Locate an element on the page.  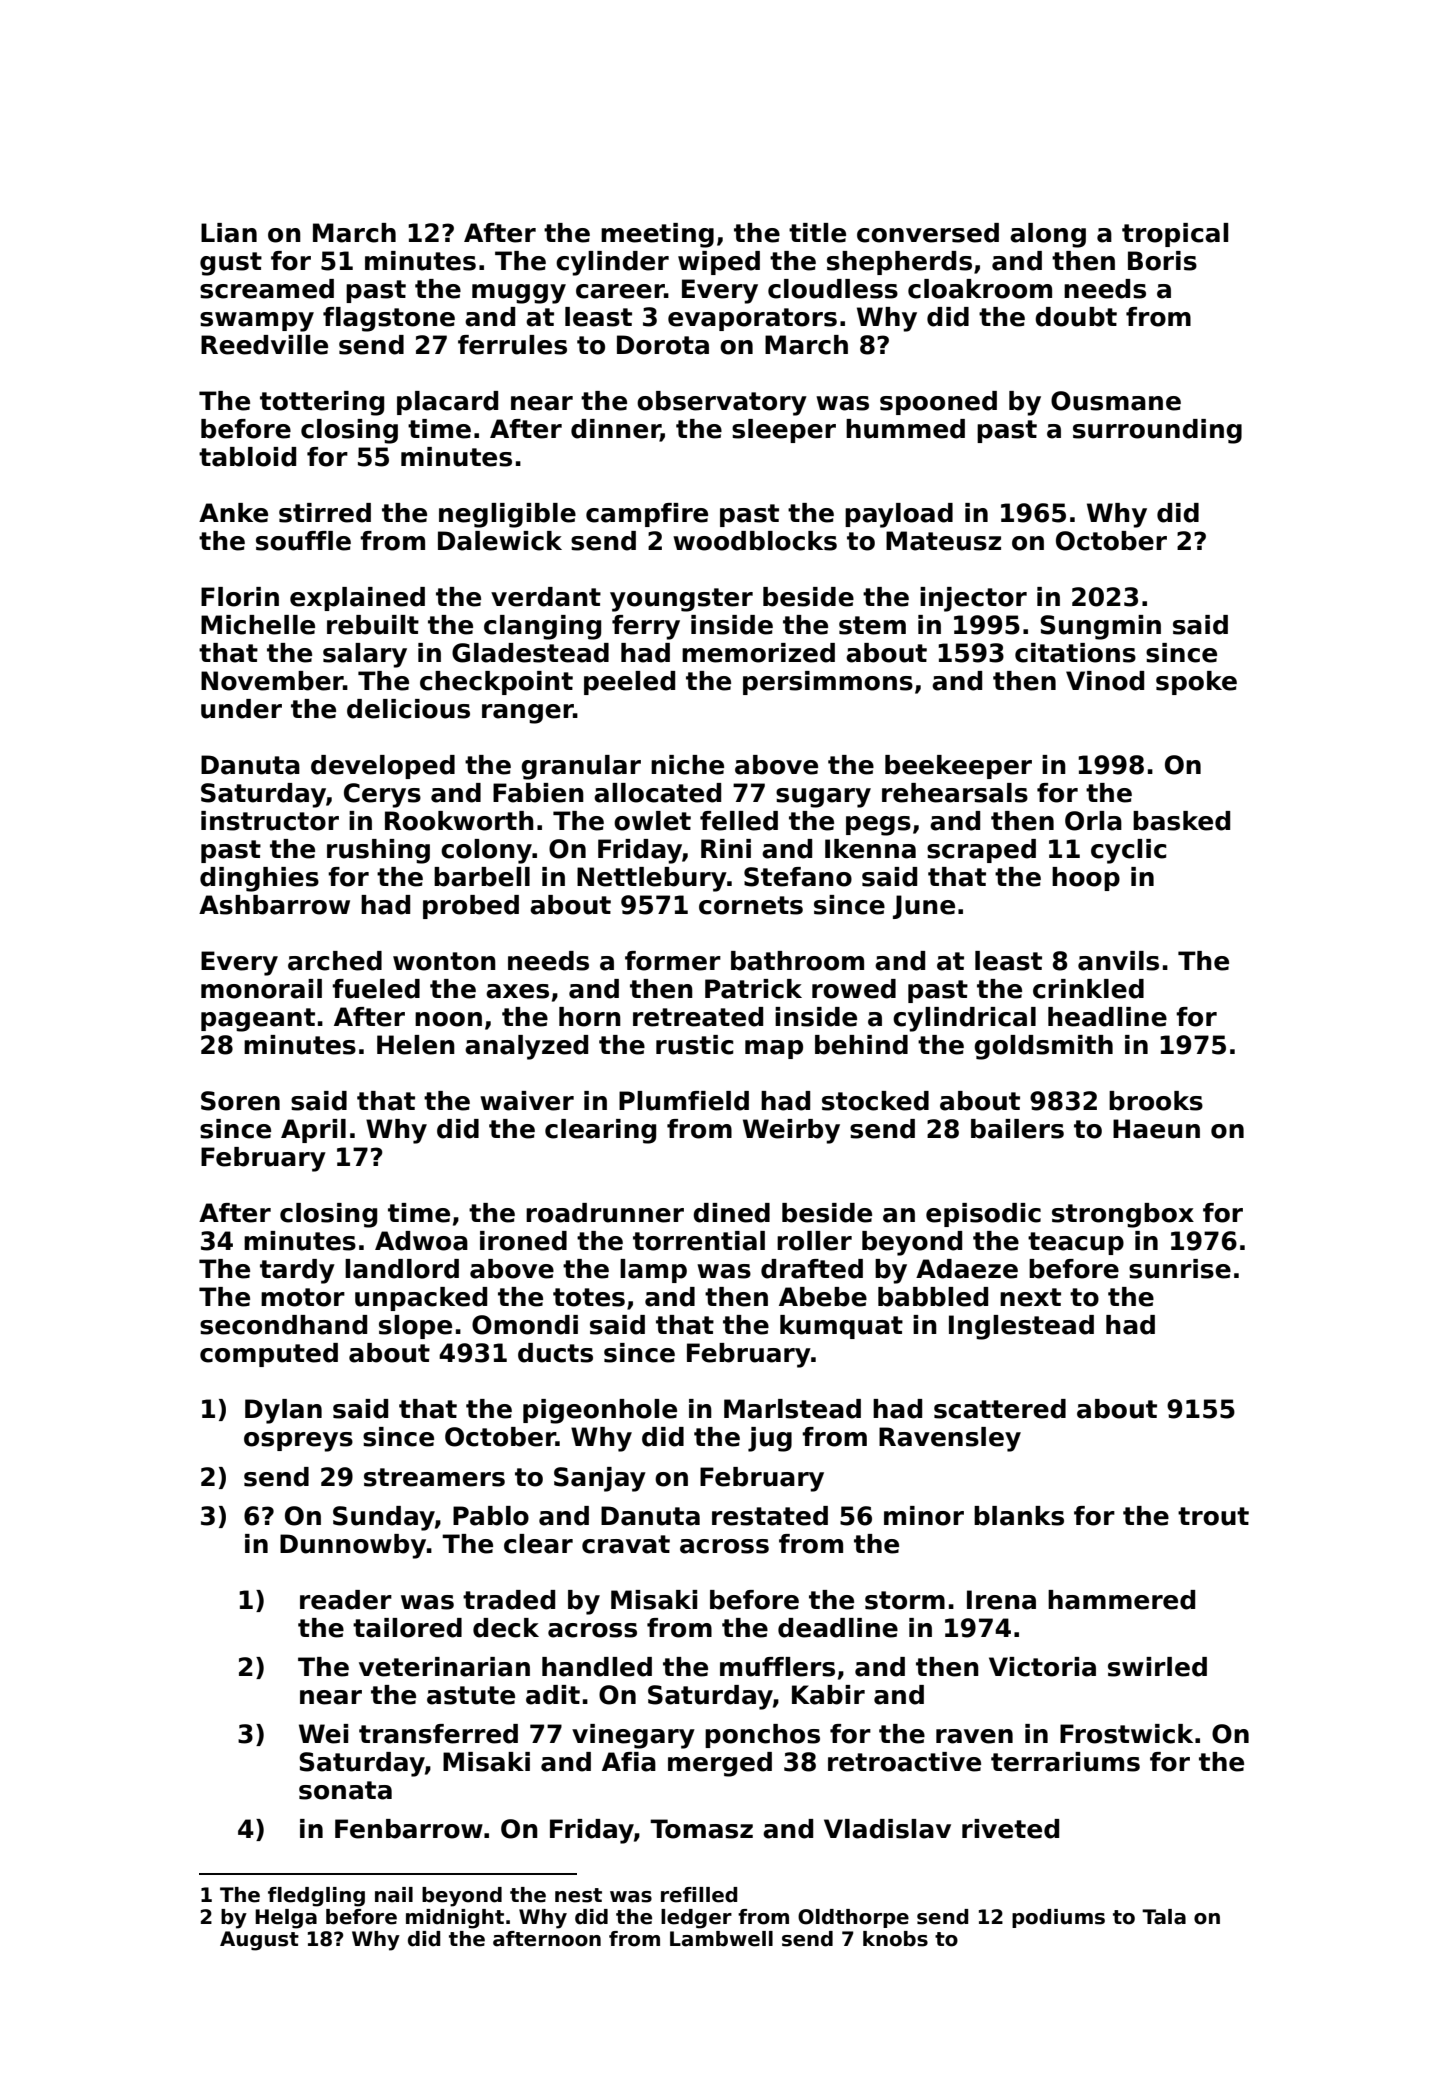
Lian is located at coordinates (229, 233).
